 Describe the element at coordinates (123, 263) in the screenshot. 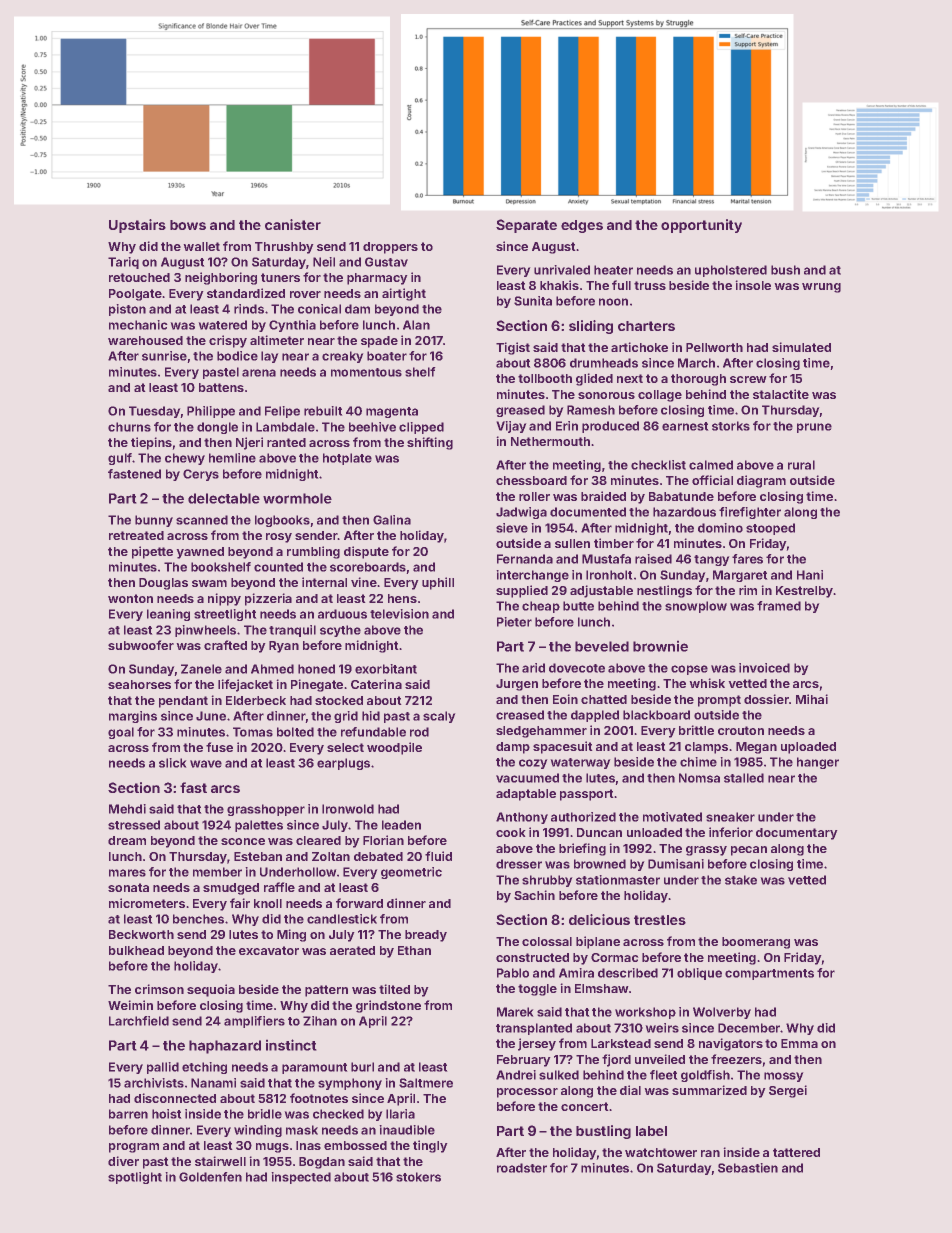

I see `Tariq` at that location.
